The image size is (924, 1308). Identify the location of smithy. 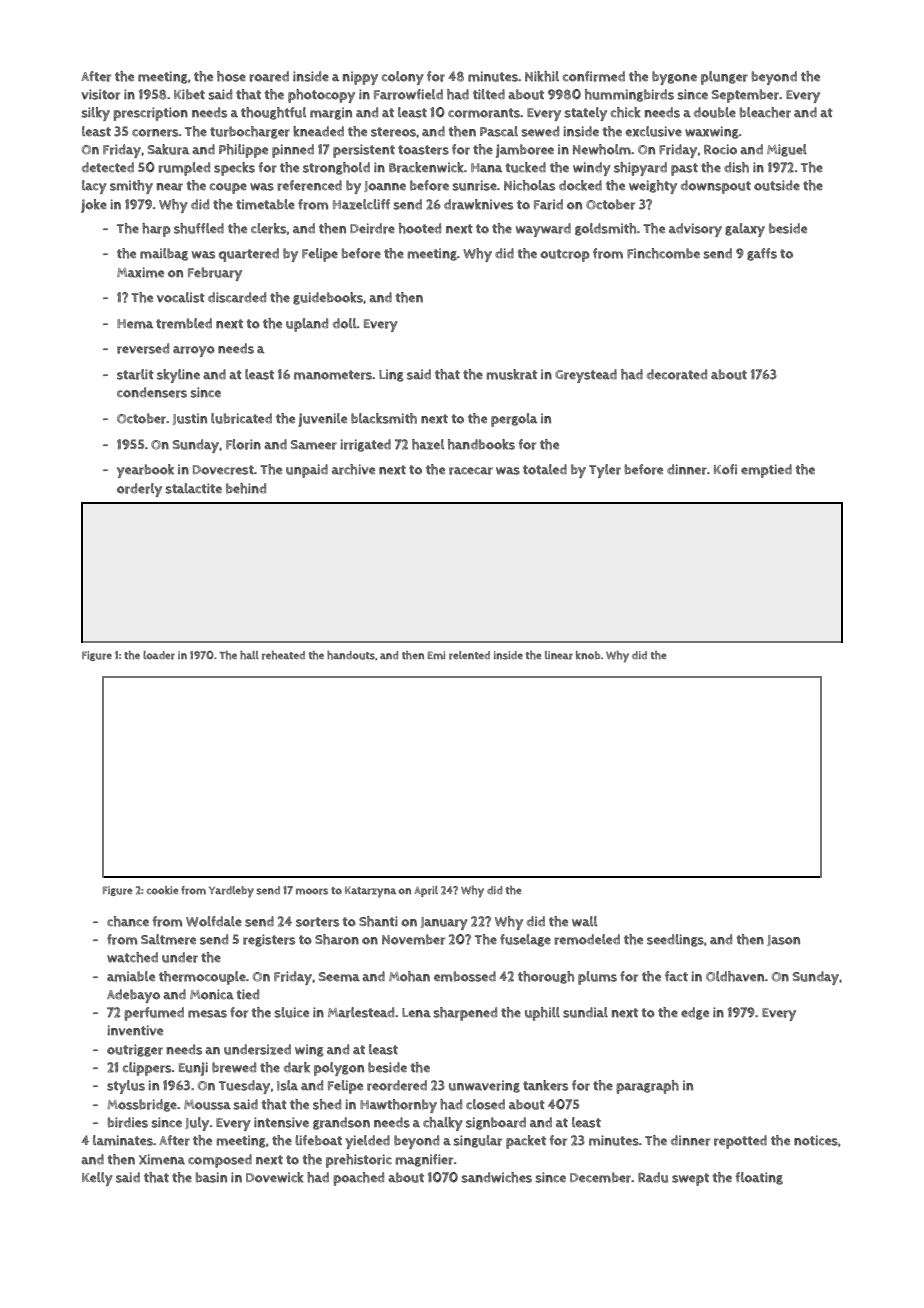
(131, 187).
